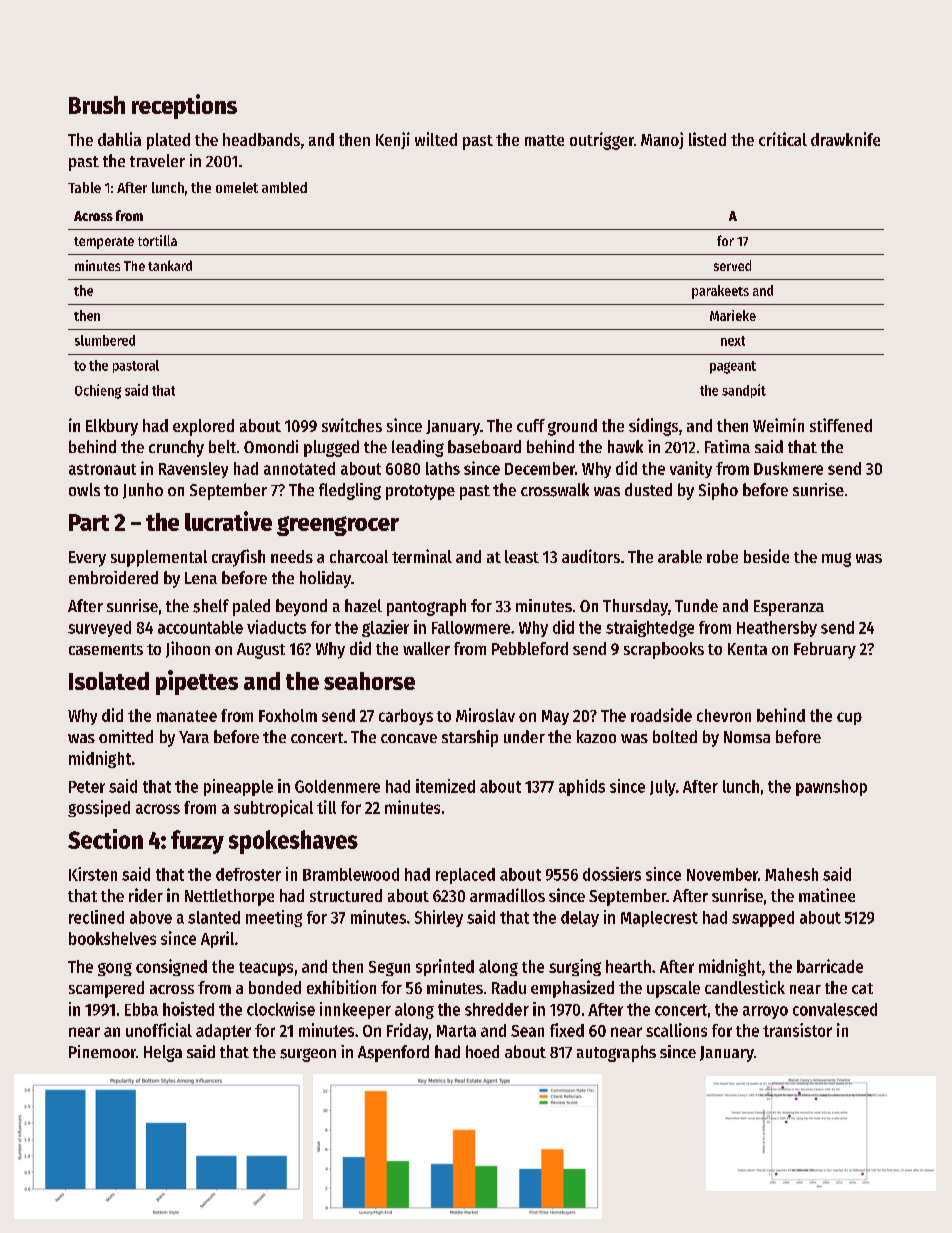  What do you see at coordinates (845, 139) in the document?
I see `drawknife` at bounding box center [845, 139].
